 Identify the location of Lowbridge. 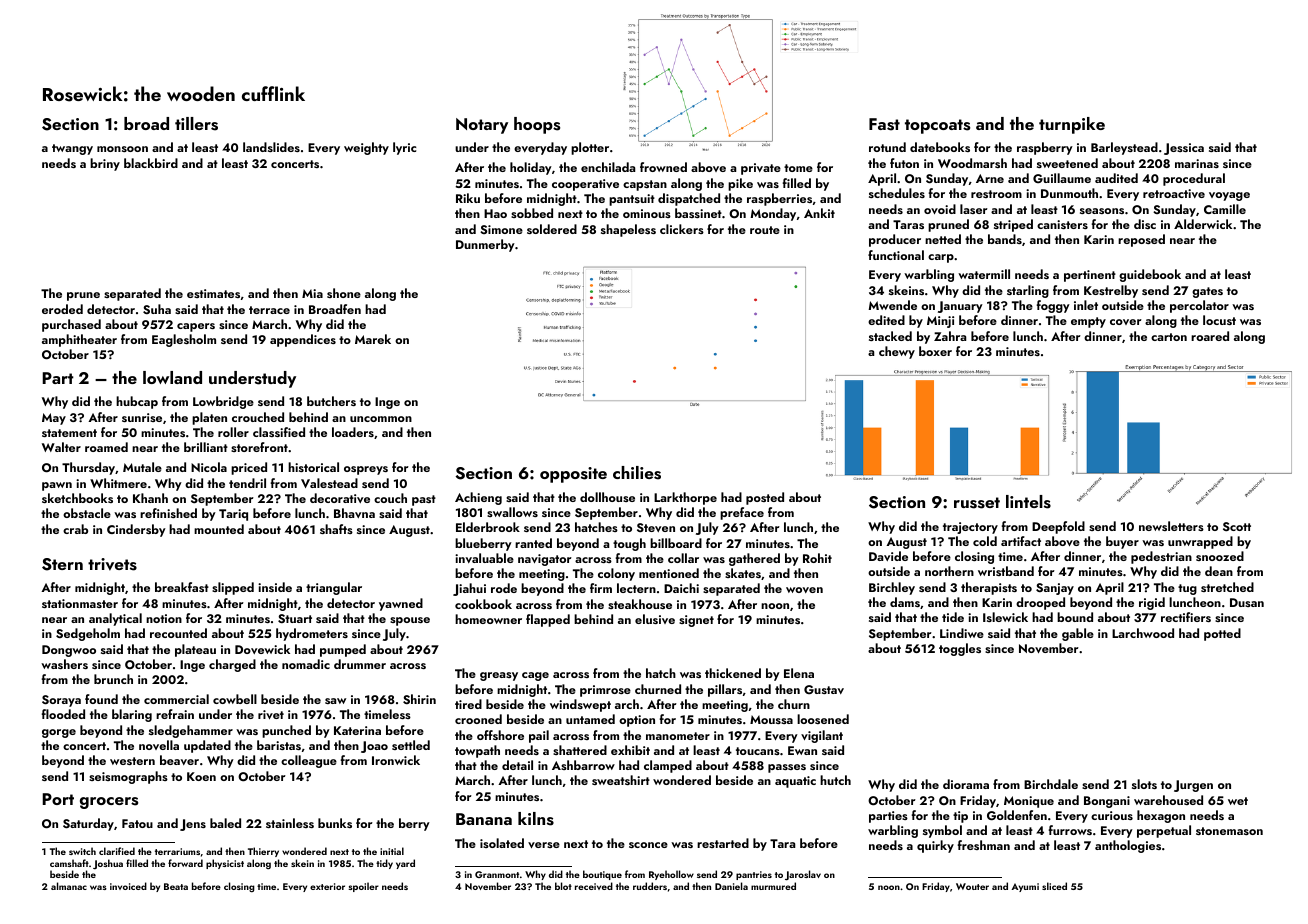
(223, 402).
